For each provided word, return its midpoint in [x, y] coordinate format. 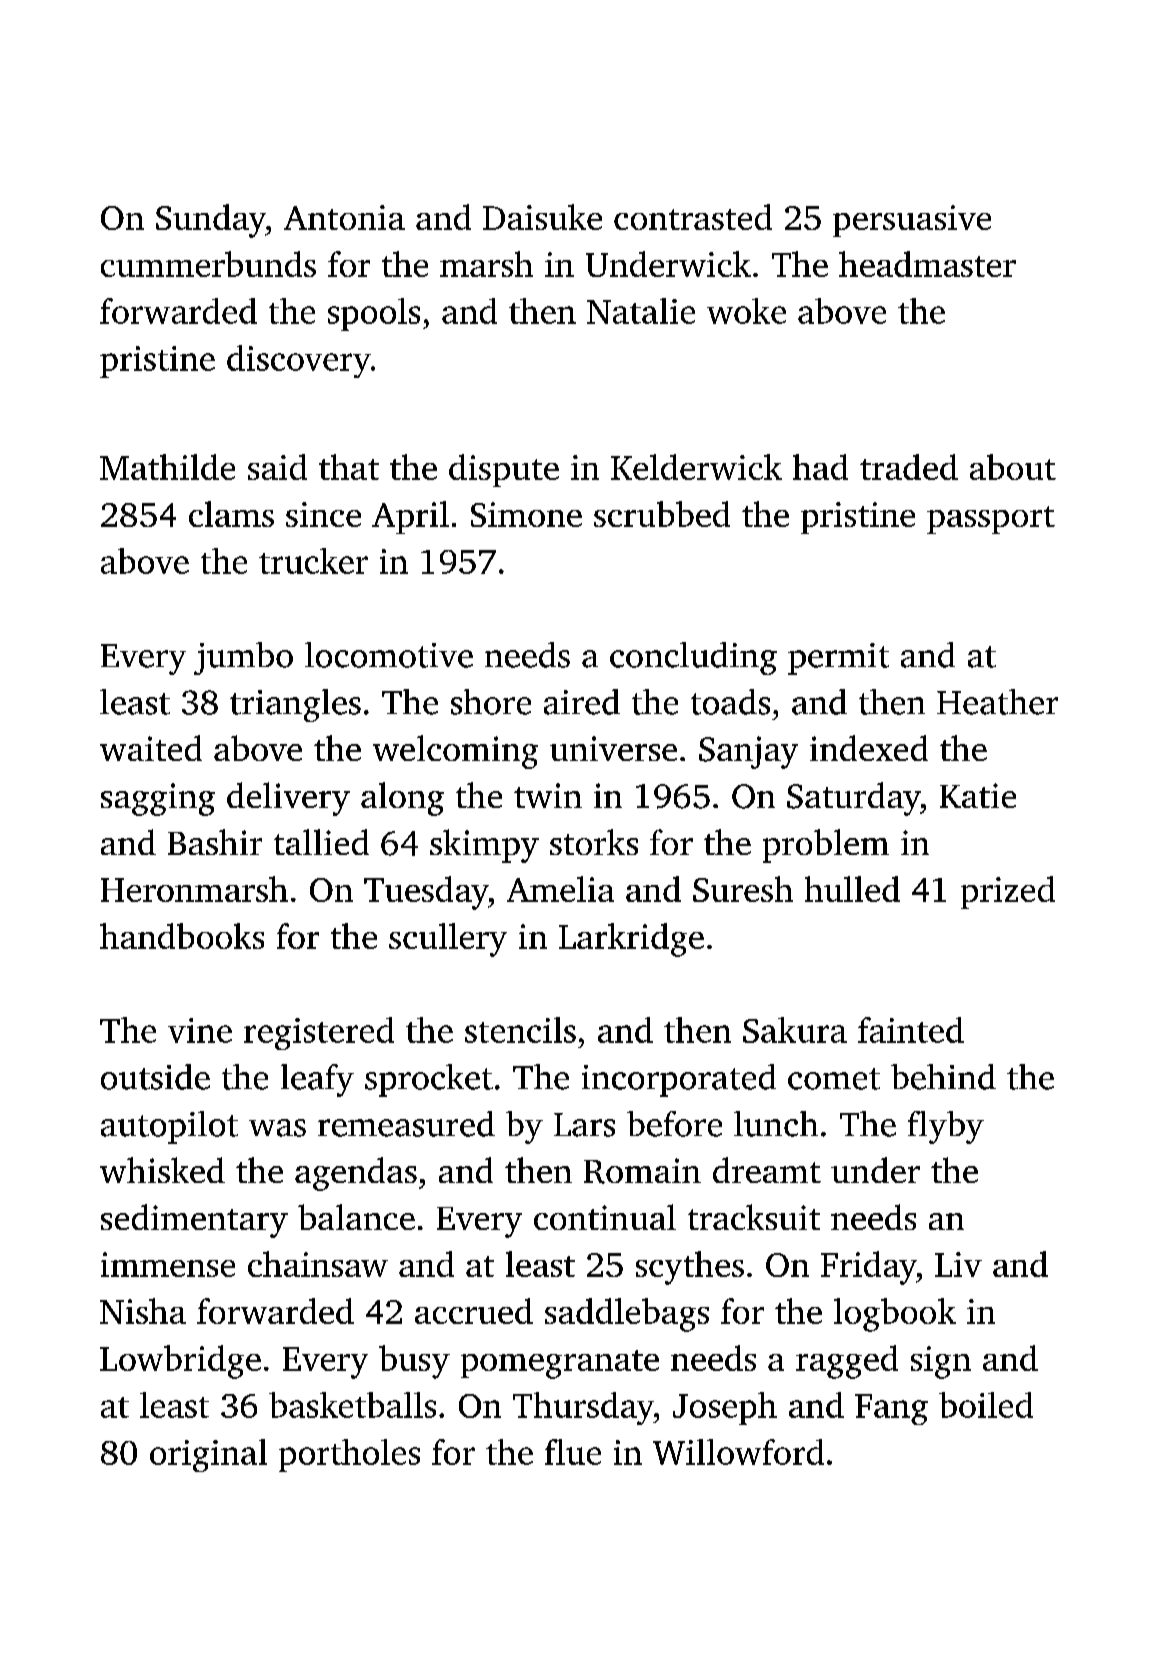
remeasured [406, 1124]
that [349, 467]
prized [1008, 892]
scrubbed [662, 514]
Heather [997, 702]
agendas [356, 1174]
